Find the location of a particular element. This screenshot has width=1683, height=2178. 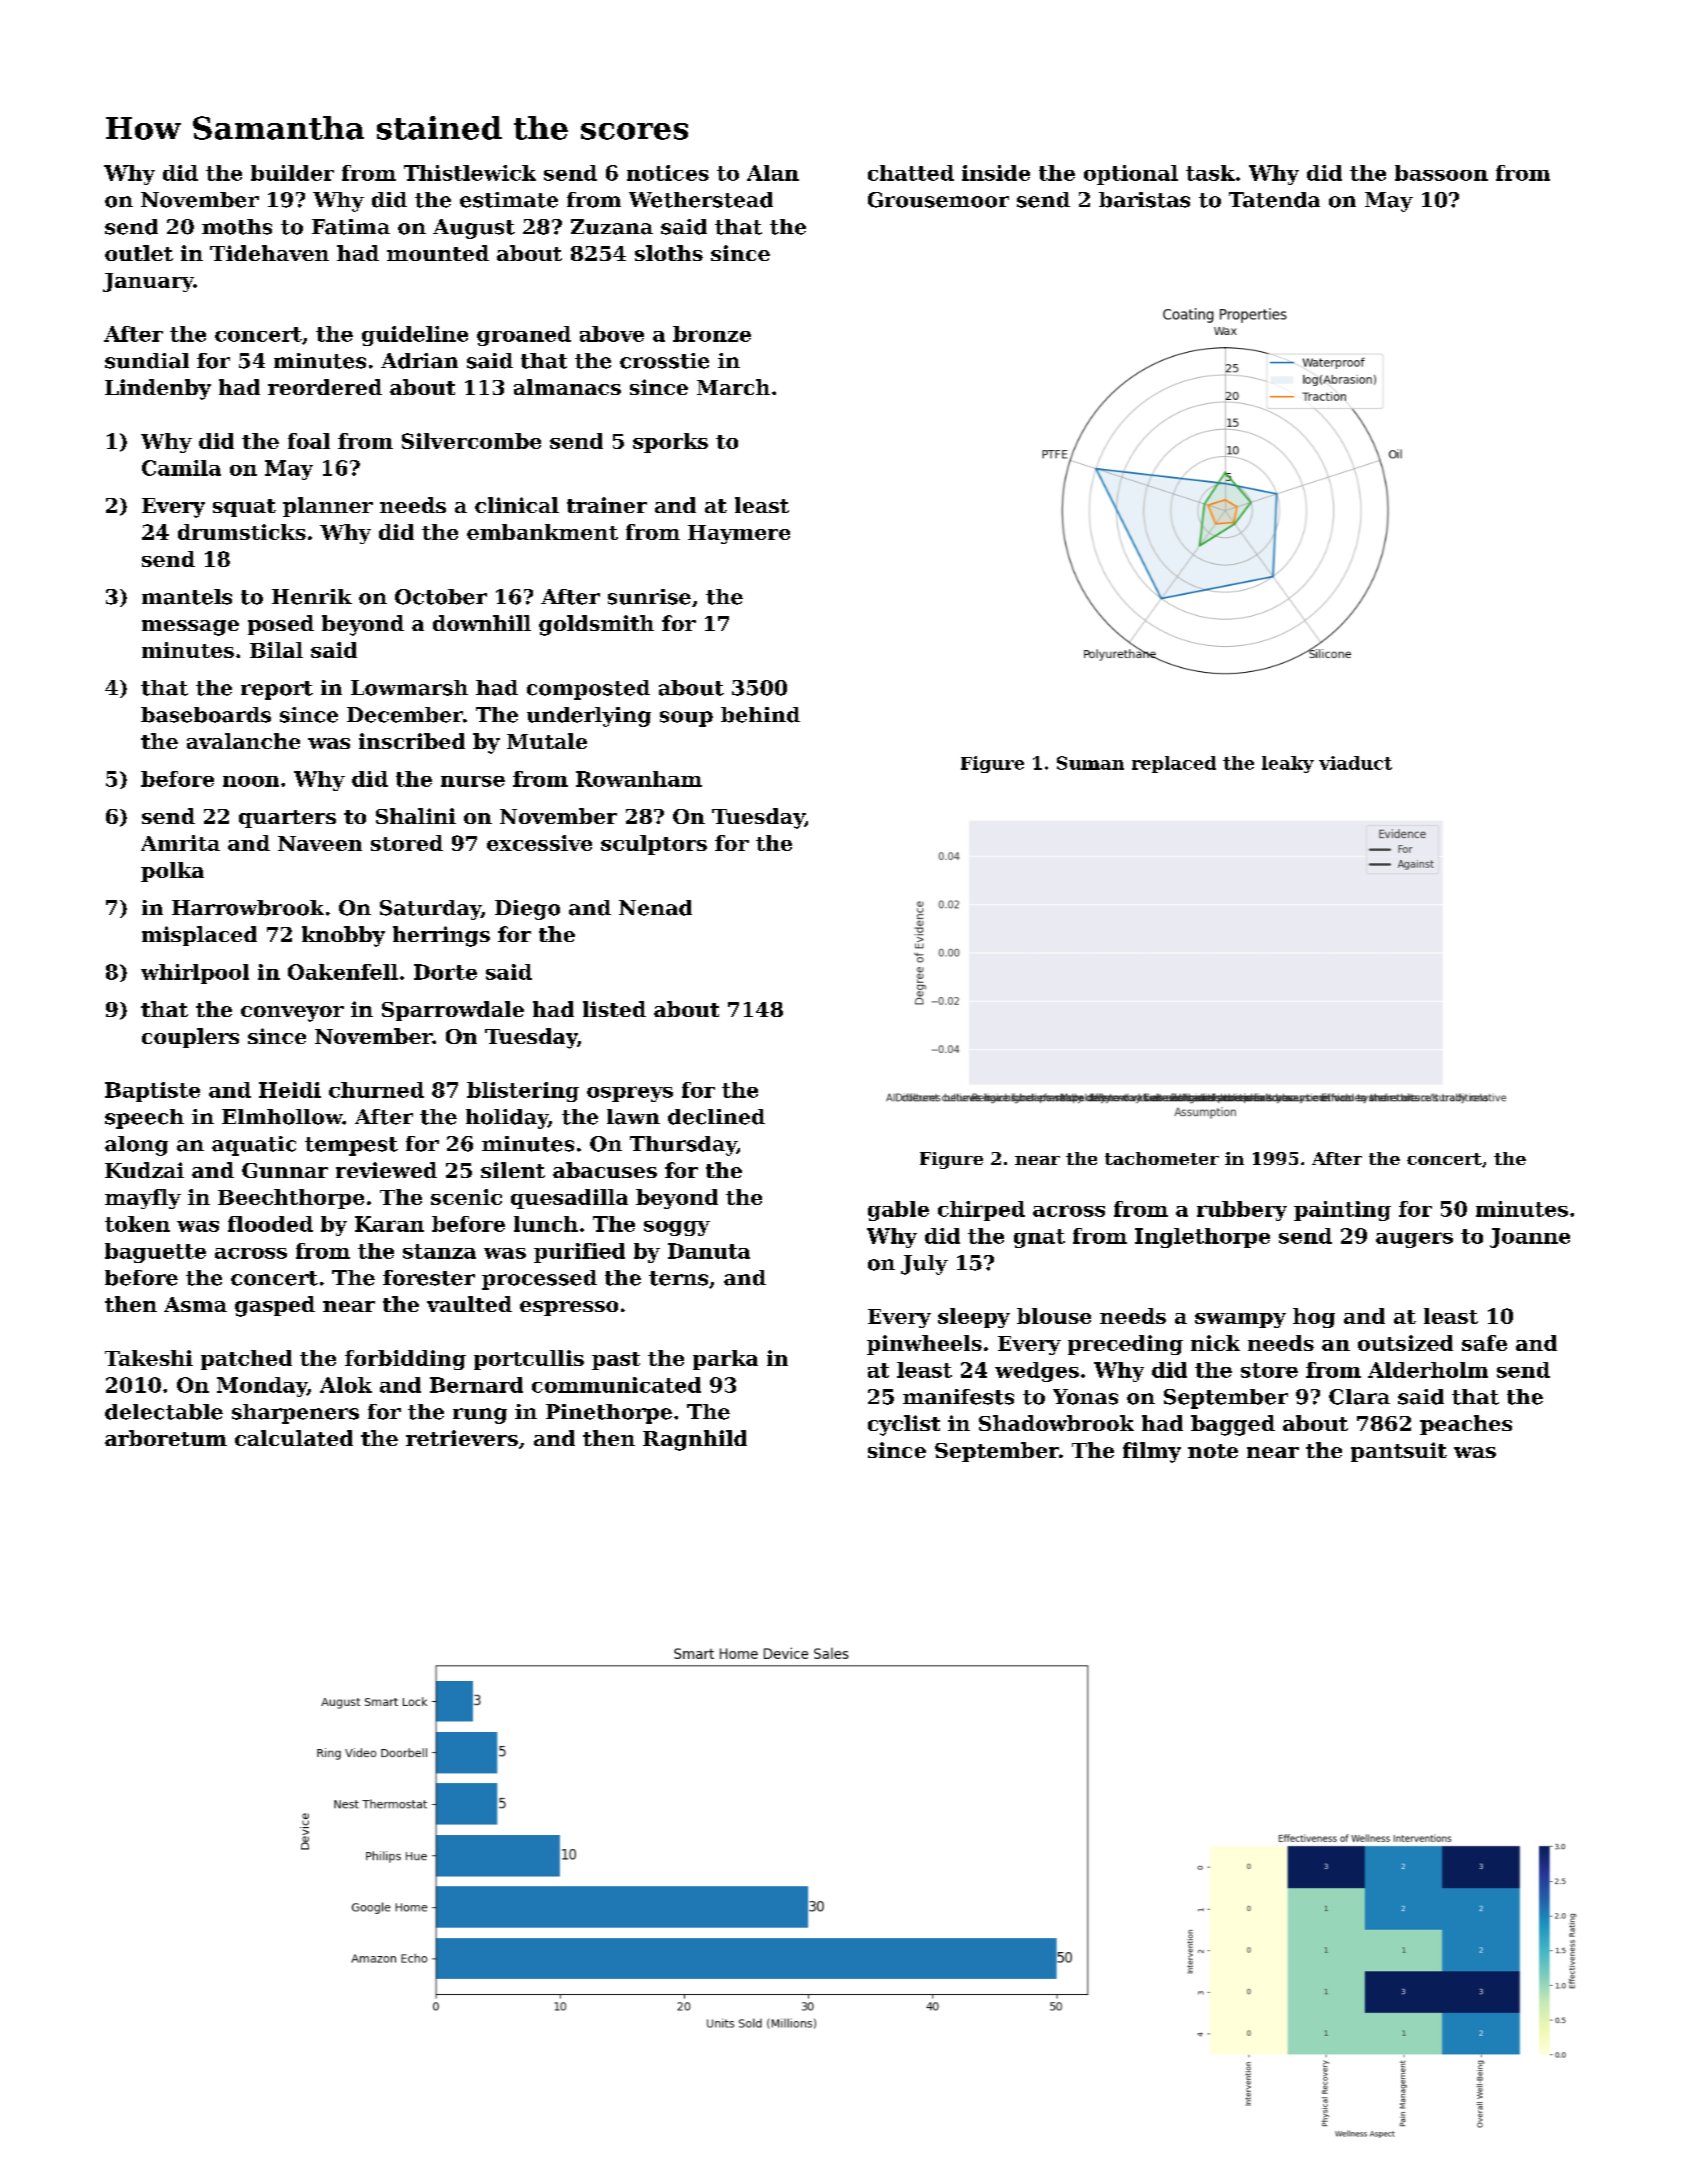

declined is located at coordinates (716, 1117).
